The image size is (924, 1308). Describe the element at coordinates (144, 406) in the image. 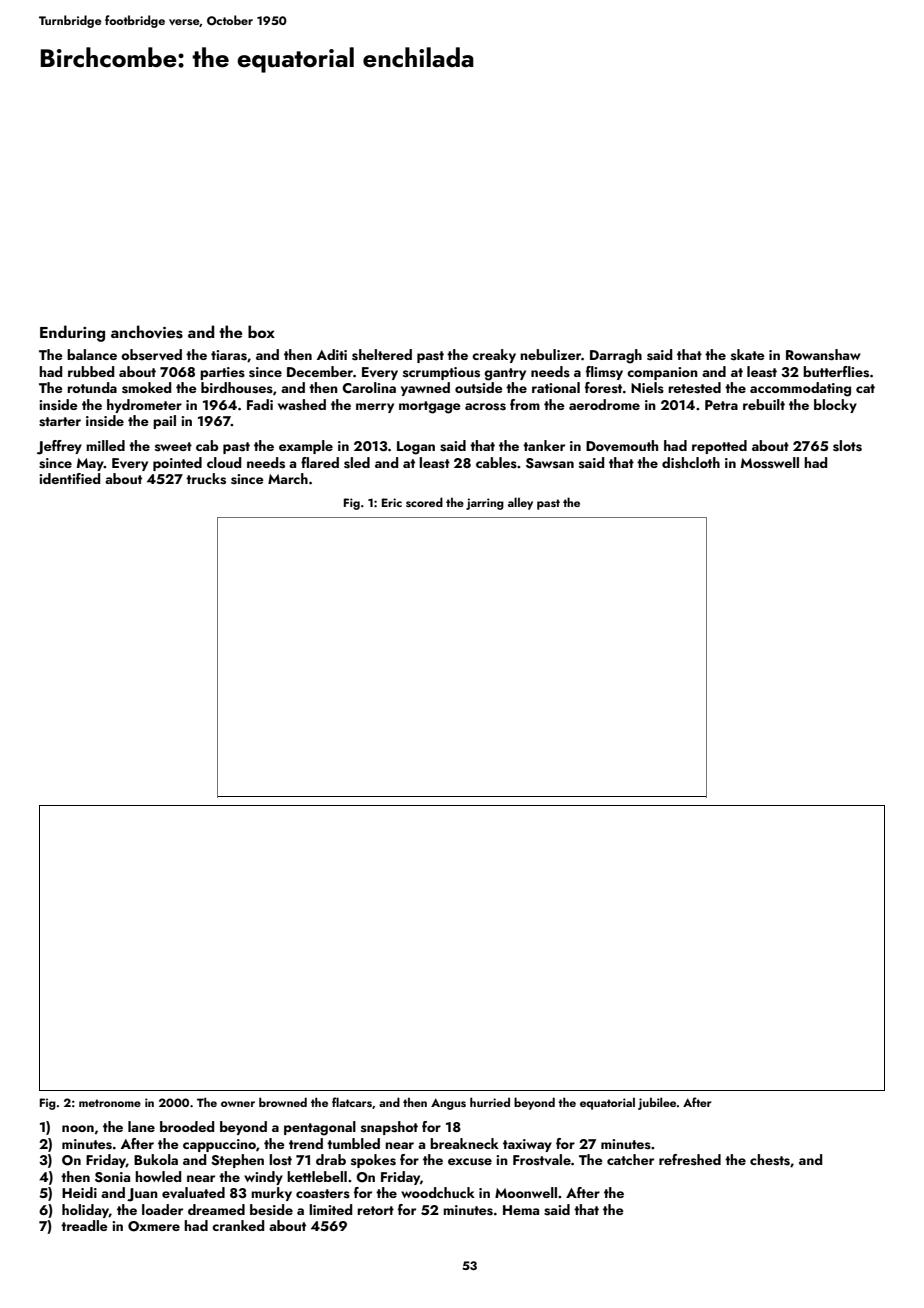

I see `hydrometer` at that location.
